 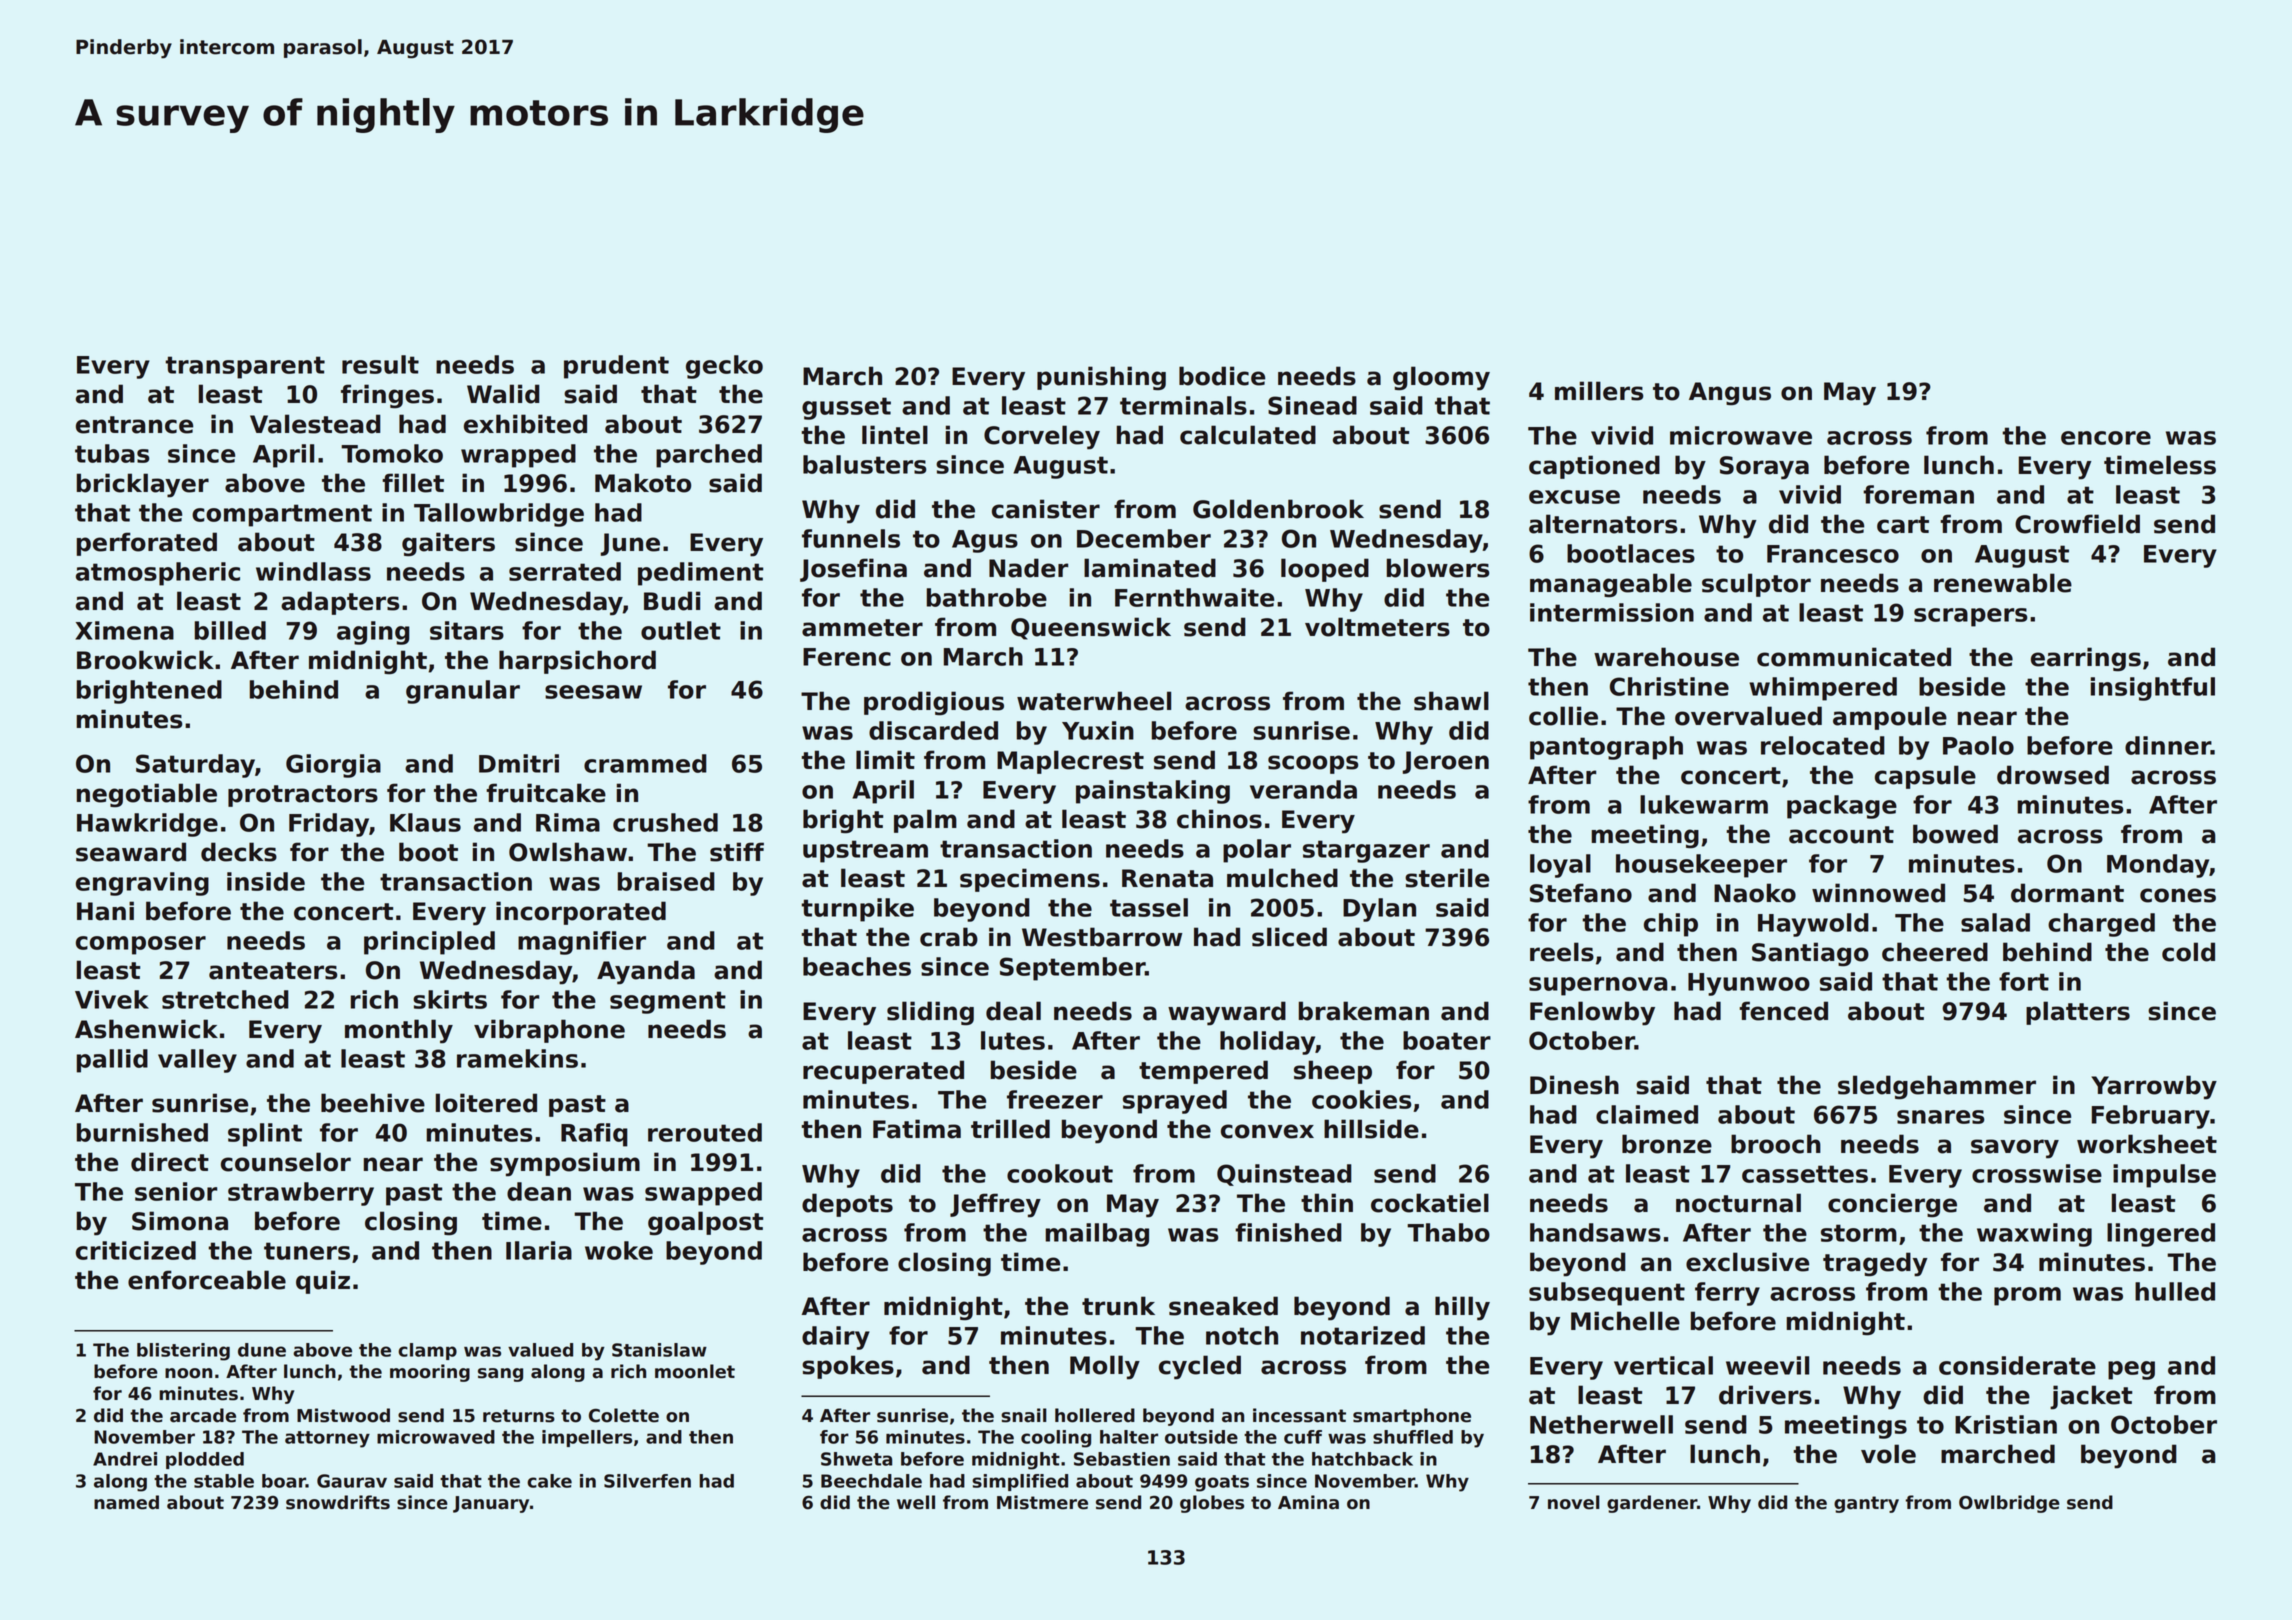 What do you see at coordinates (1441, 378) in the image?
I see `gloomy` at bounding box center [1441, 378].
